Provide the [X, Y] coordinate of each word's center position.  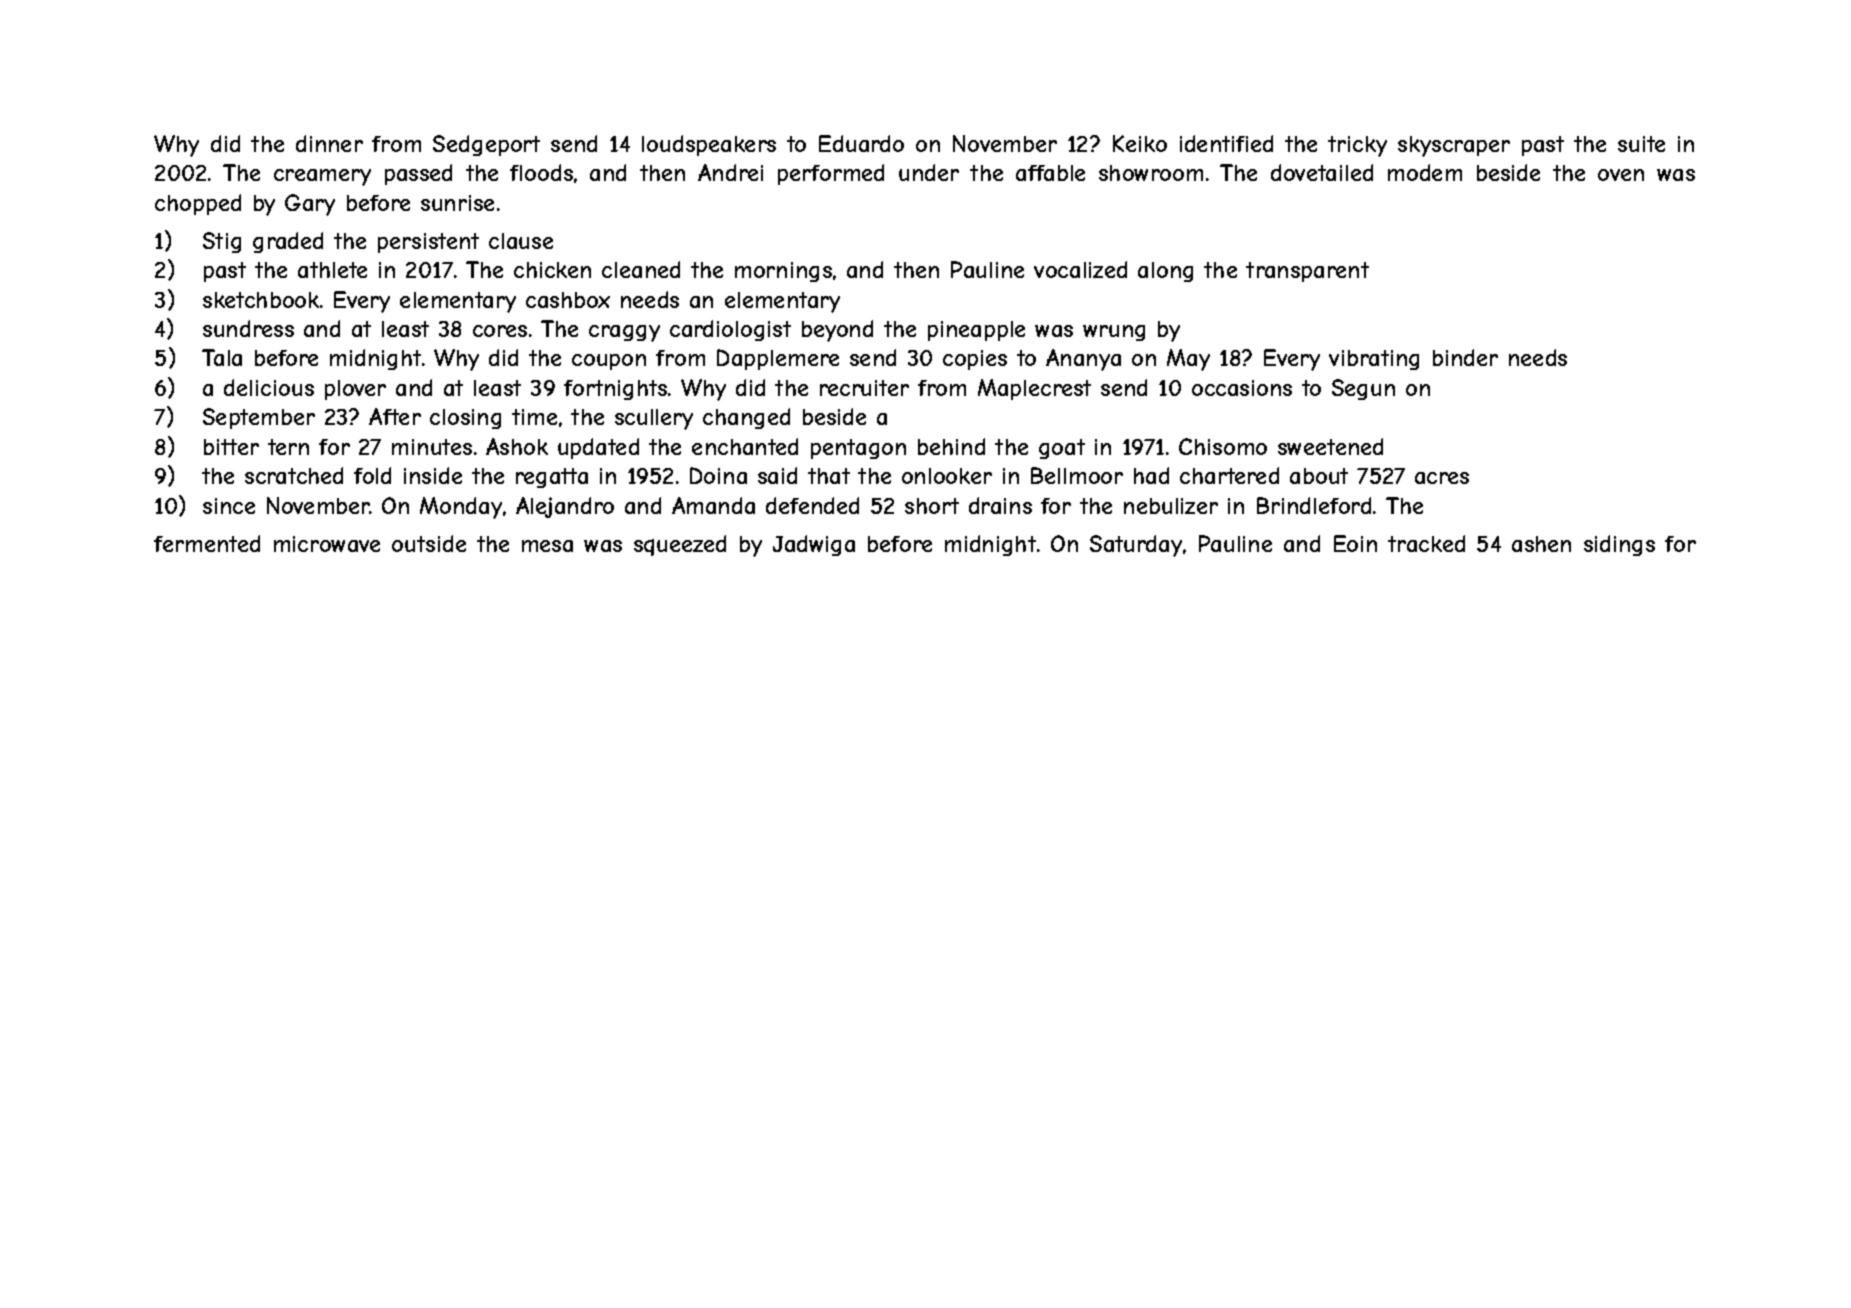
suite [1641, 144]
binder [1465, 357]
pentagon [858, 449]
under [929, 172]
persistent [428, 243]
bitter [231, 447]
